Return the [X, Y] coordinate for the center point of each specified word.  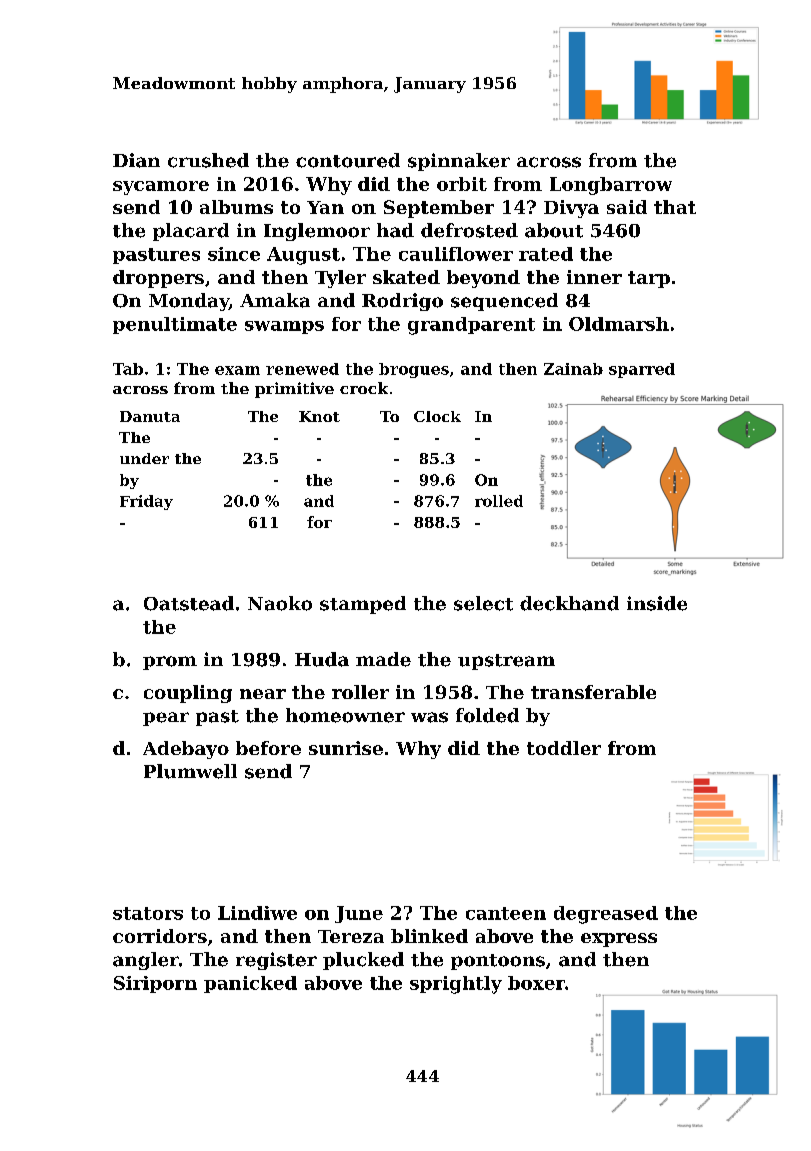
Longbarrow [611, 186]
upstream [506, 662]
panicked [250, 984]
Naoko [280, 603]
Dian [136, 160]
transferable [593, 692]
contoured [348, 160]
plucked [363, 961]
